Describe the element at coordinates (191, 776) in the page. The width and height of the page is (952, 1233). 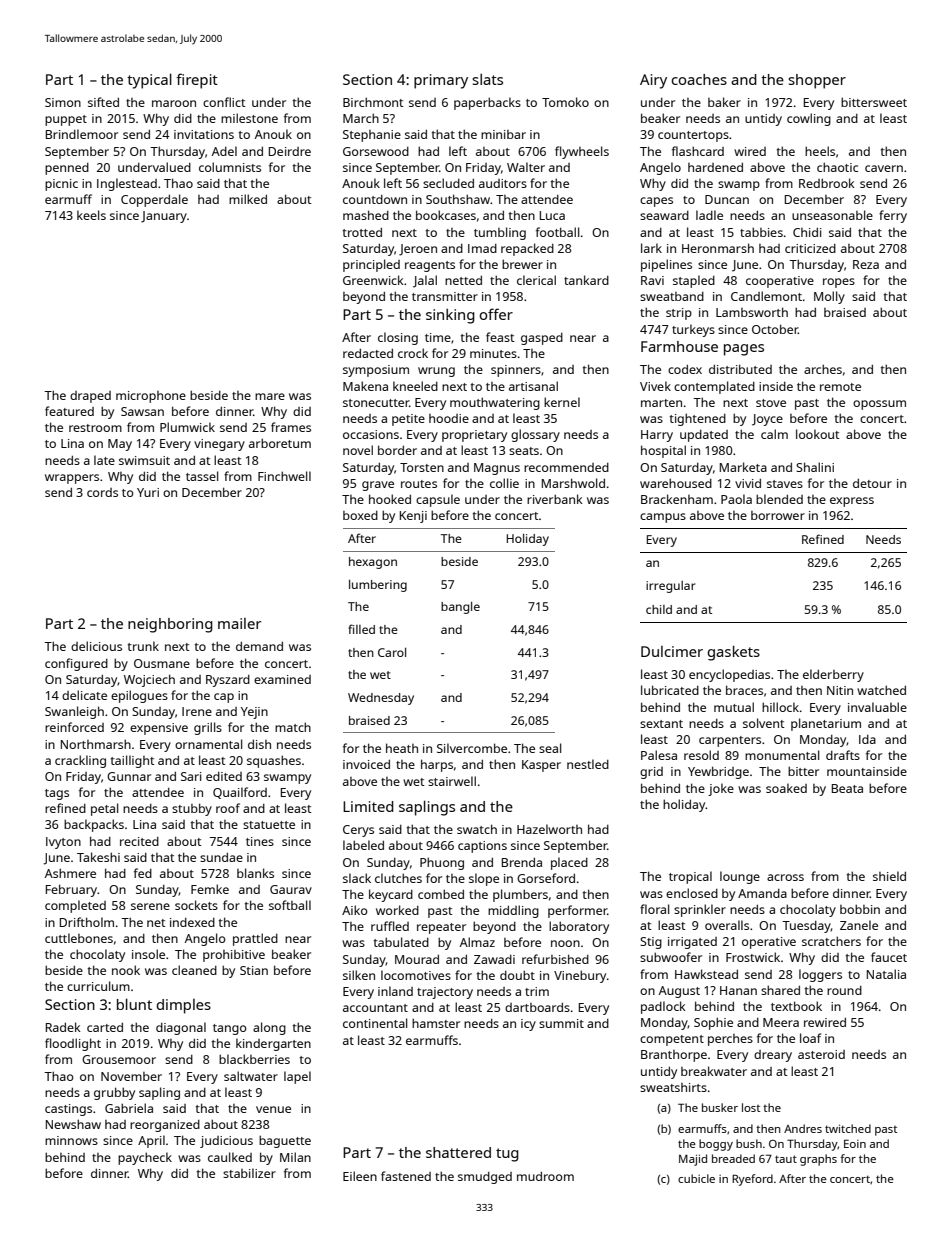
I see `Sari` at that location.
